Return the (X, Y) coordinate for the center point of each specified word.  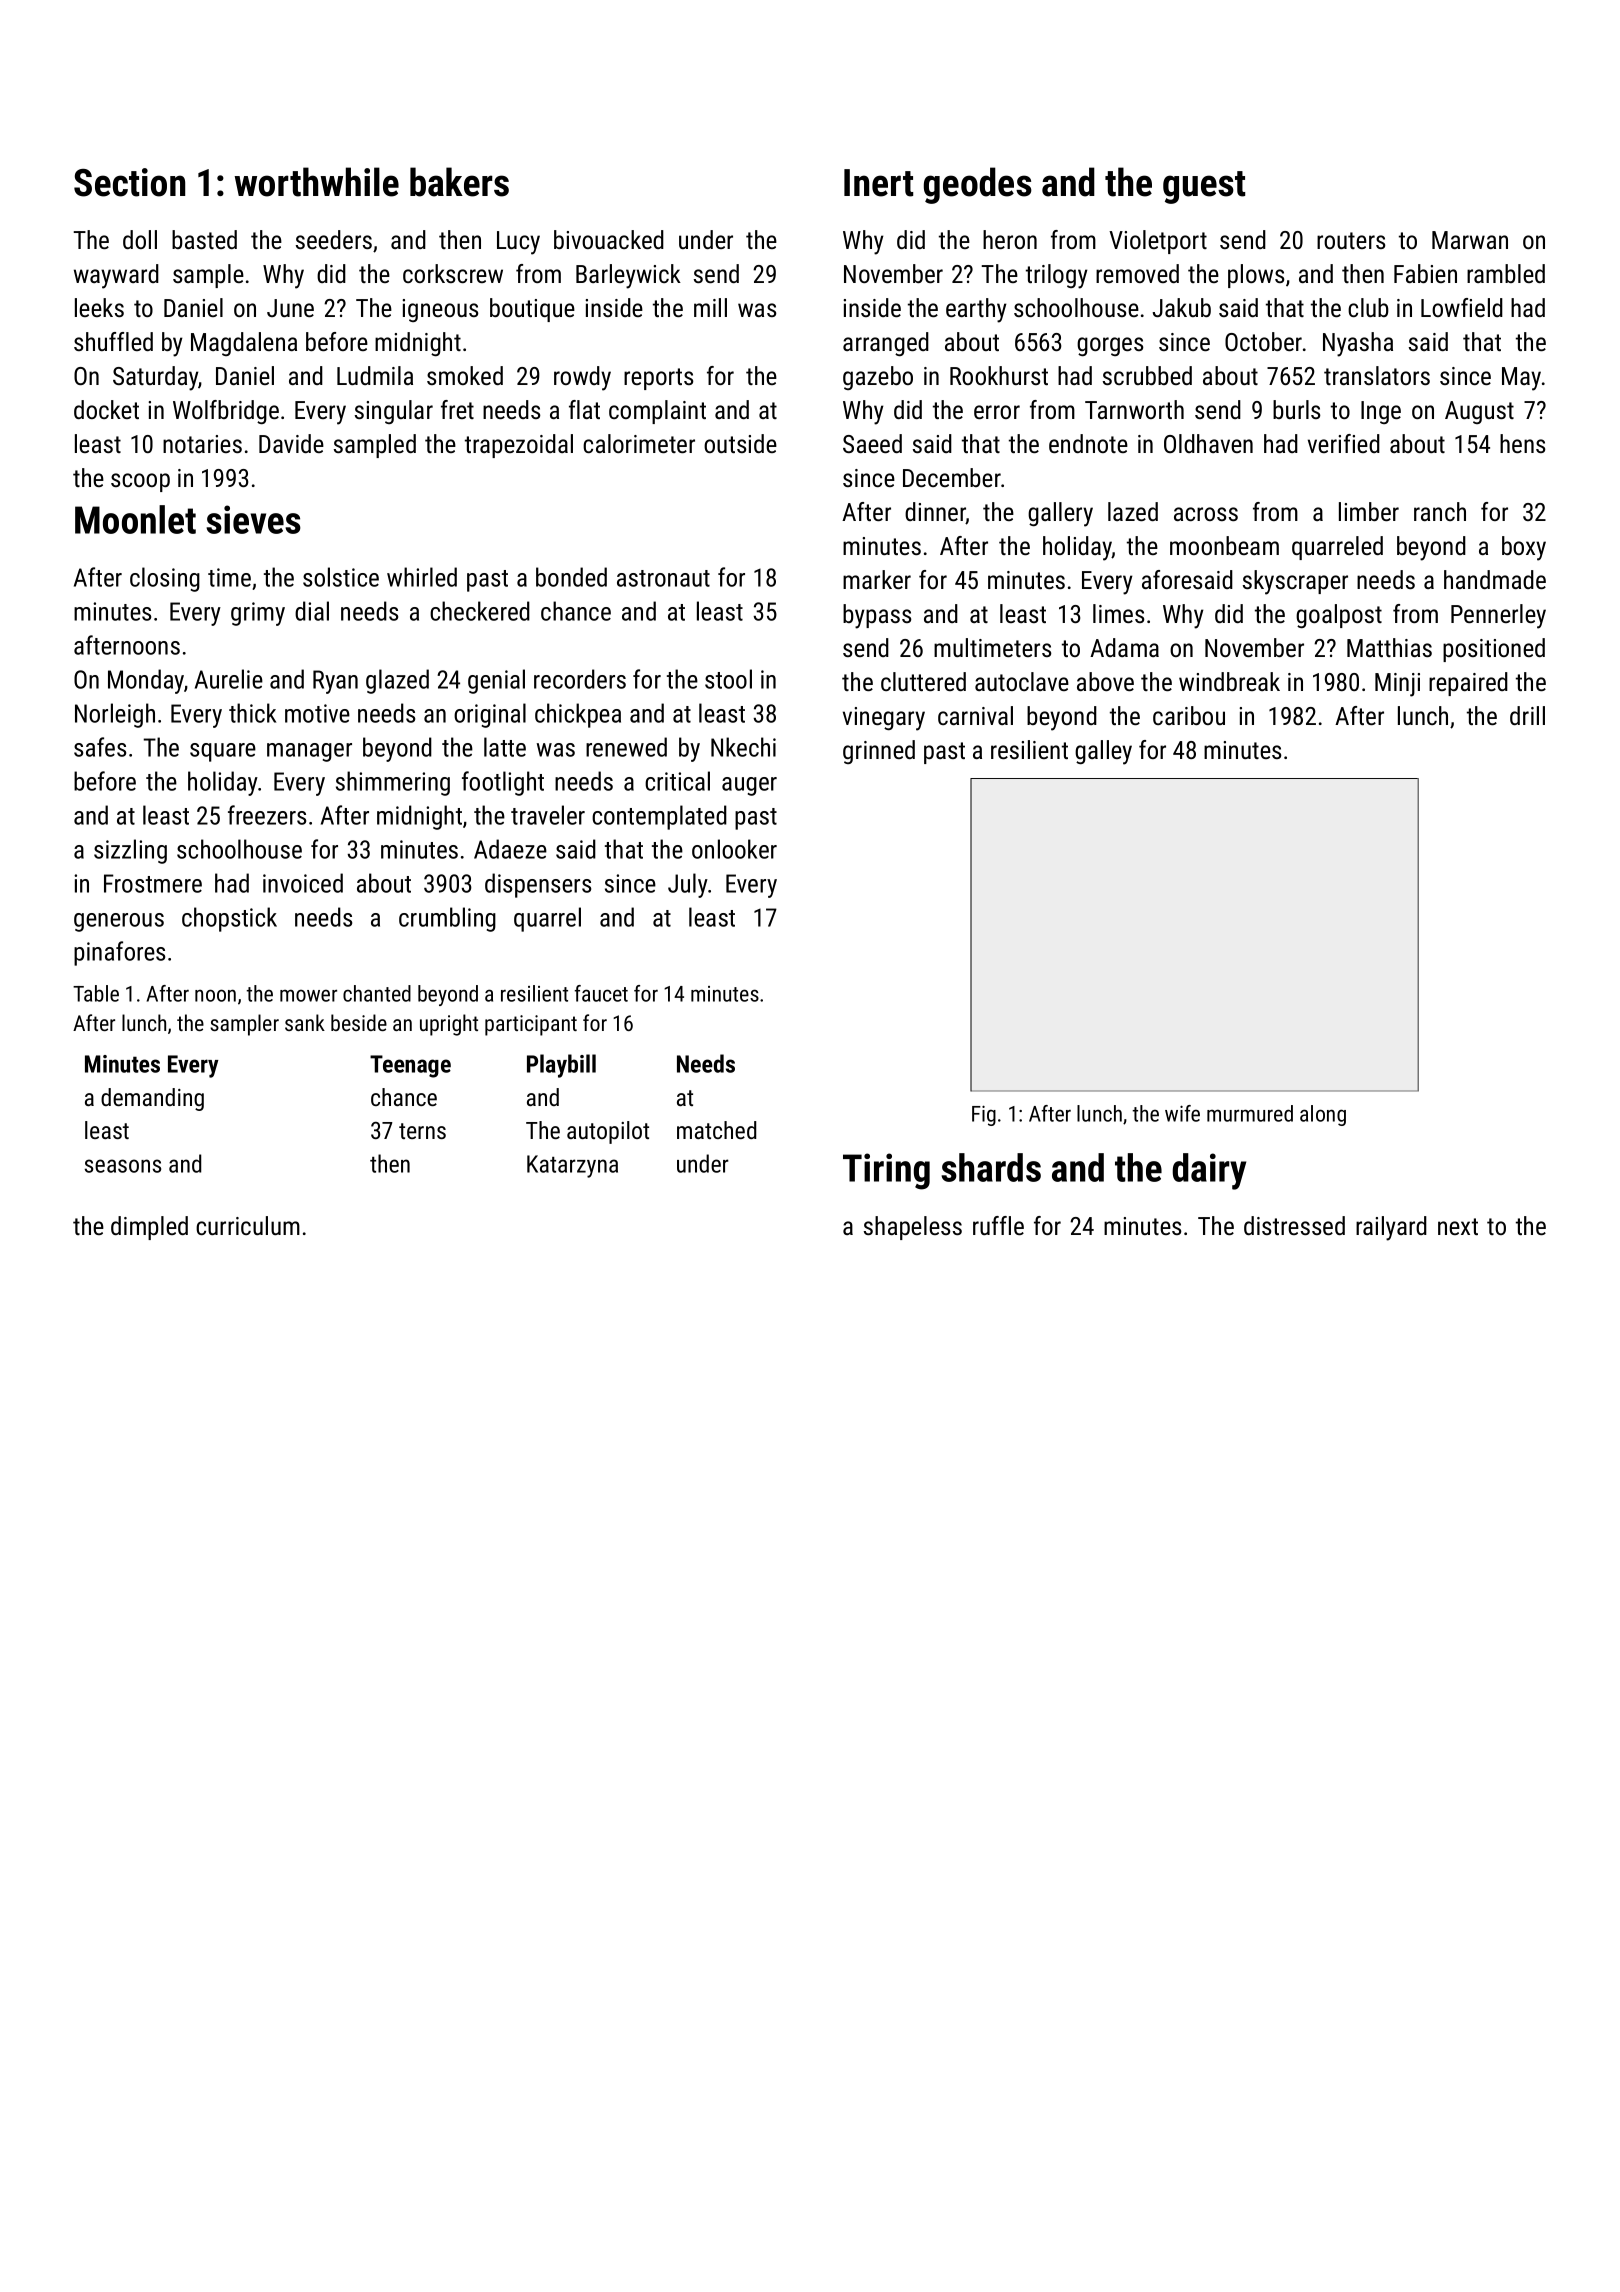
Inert (878, 183)
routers (1351, 240)
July (688, 885)
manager (309, 752)
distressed (1294, 1225)
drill (1527, 715)
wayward (116, 276)
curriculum (248, 1225)
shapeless (913, 1228)
